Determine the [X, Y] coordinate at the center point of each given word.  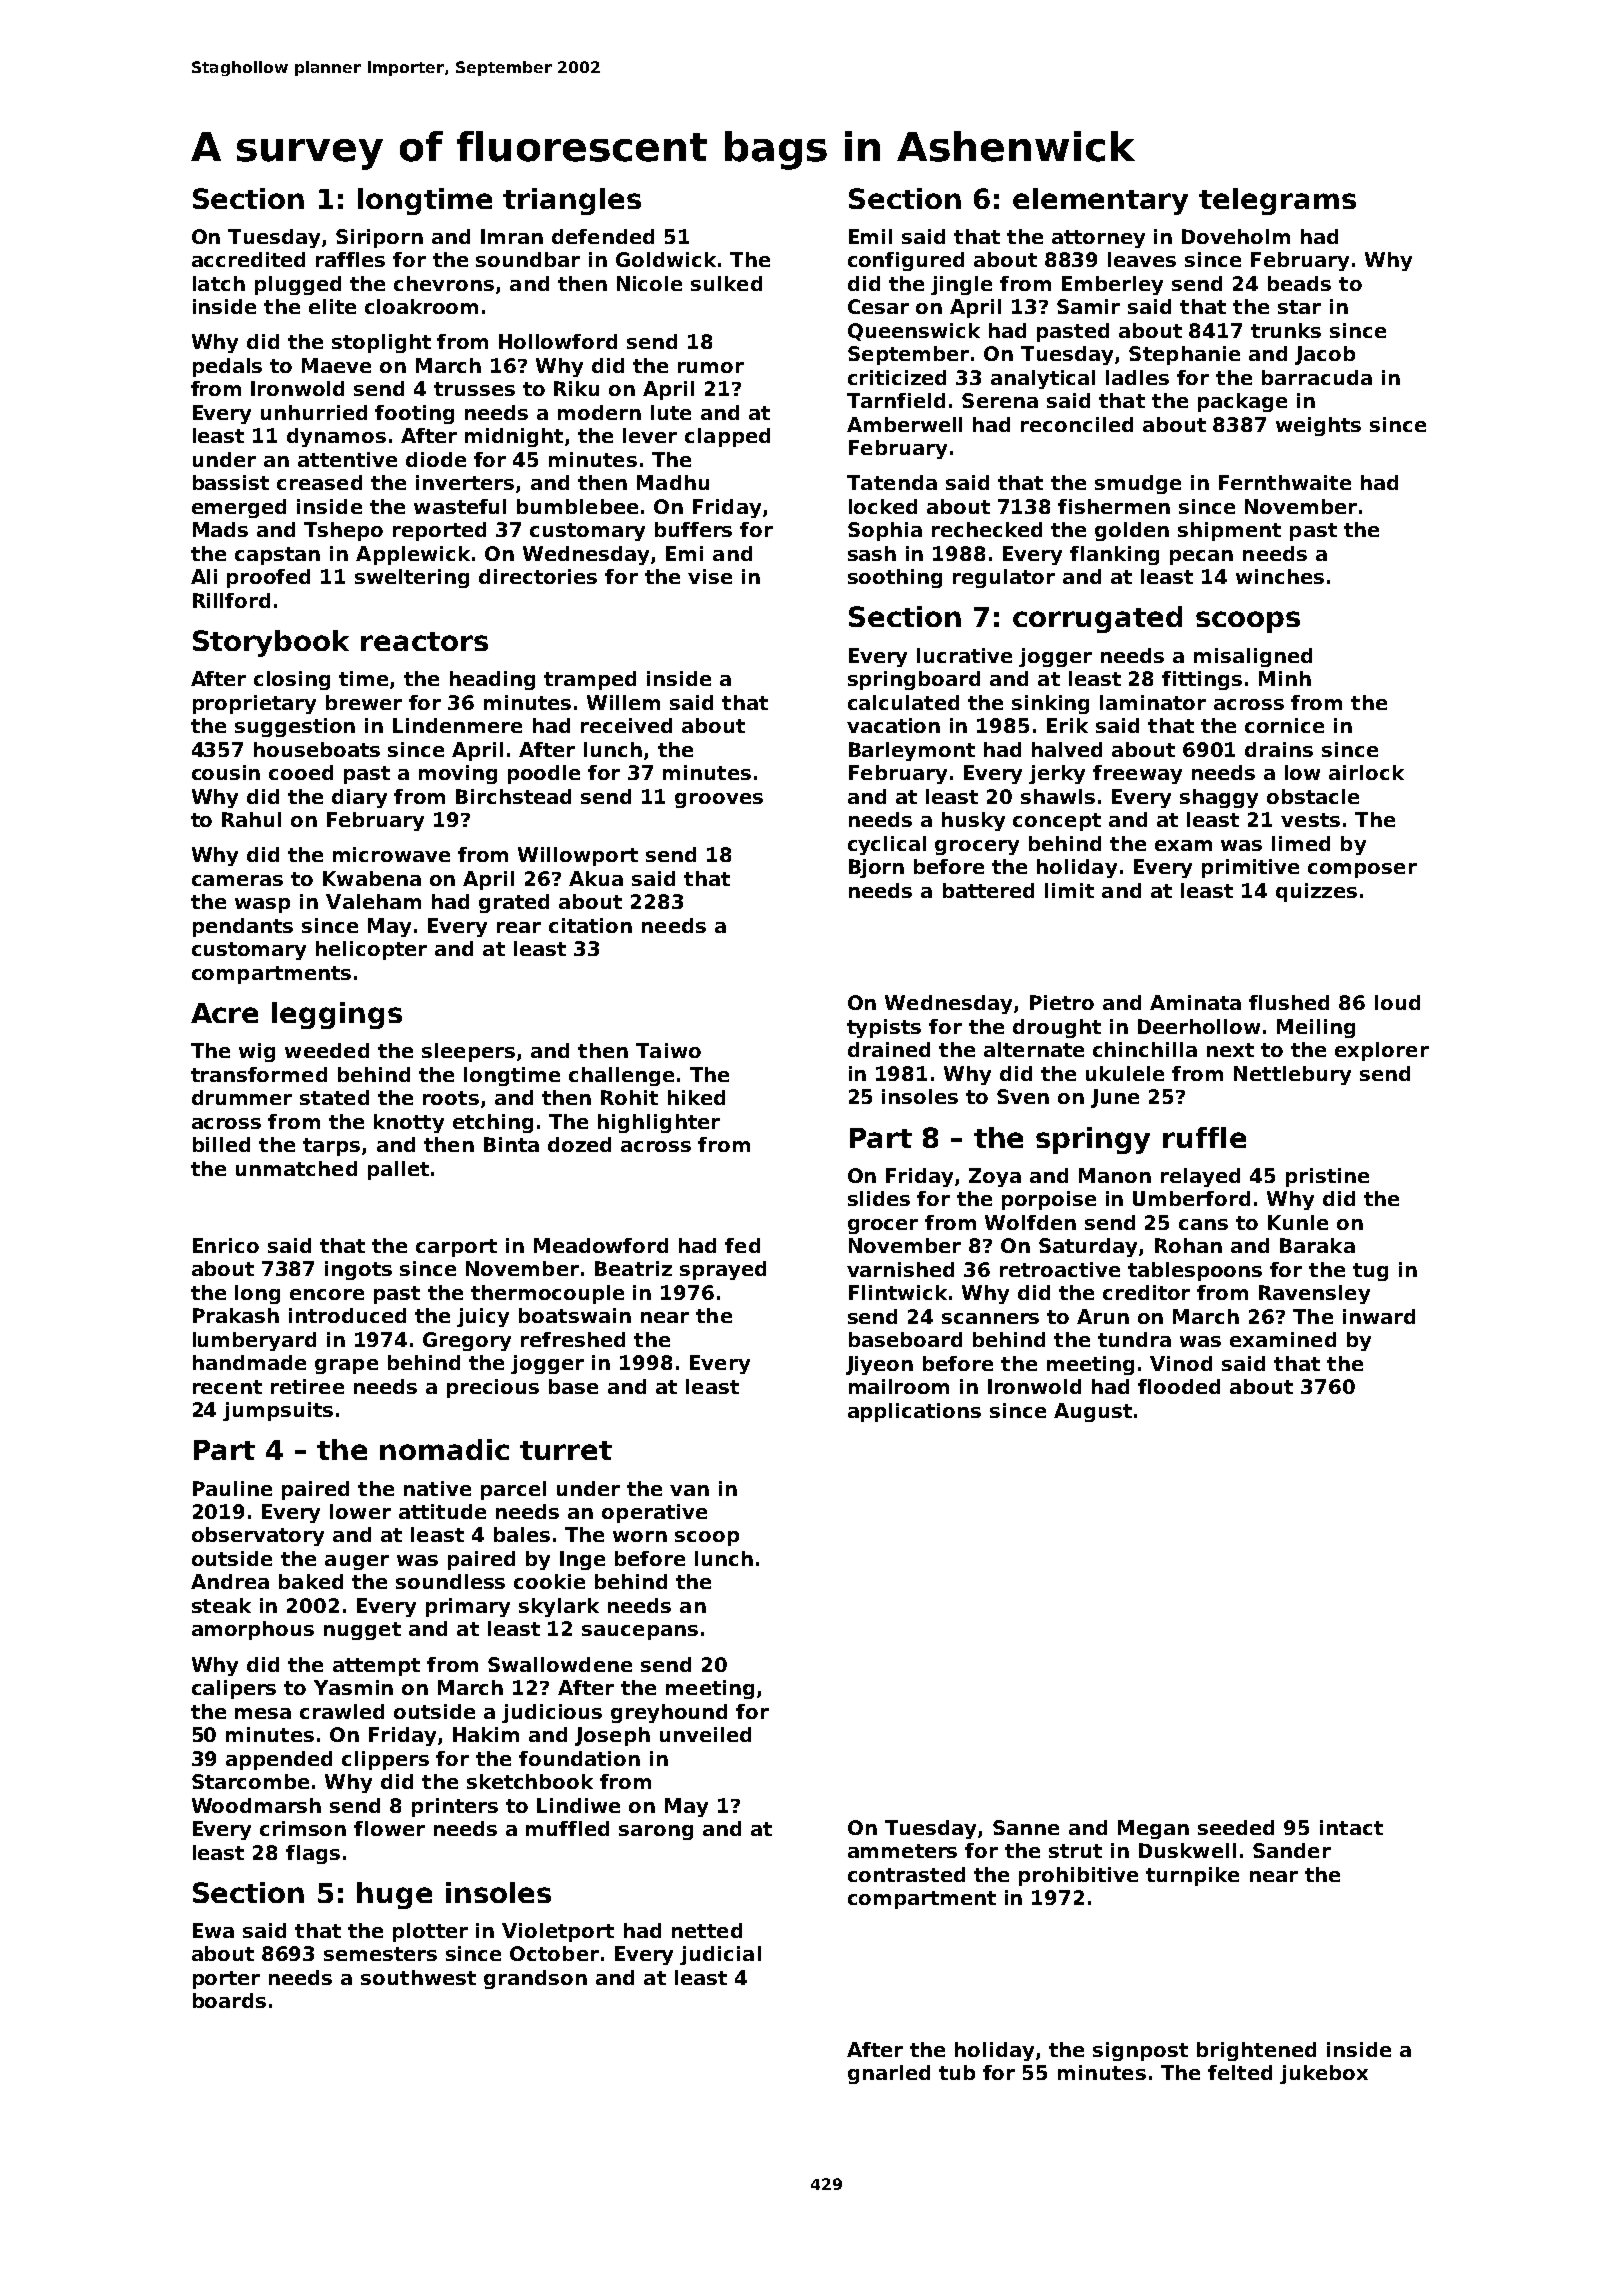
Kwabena [372, 878]
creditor [1146, 1292]
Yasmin [353, 1687]
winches [1280, 576]
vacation [893, 725]
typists [884, 1028]
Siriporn [379, 238]
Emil [870, 236]
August [1093, 1412]
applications [914, 1412]
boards [229, 2000]
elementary [1100, 201]
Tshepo [343, 531]
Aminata [1195, 1002]
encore [327, 1294]
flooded [1179, 1386]
